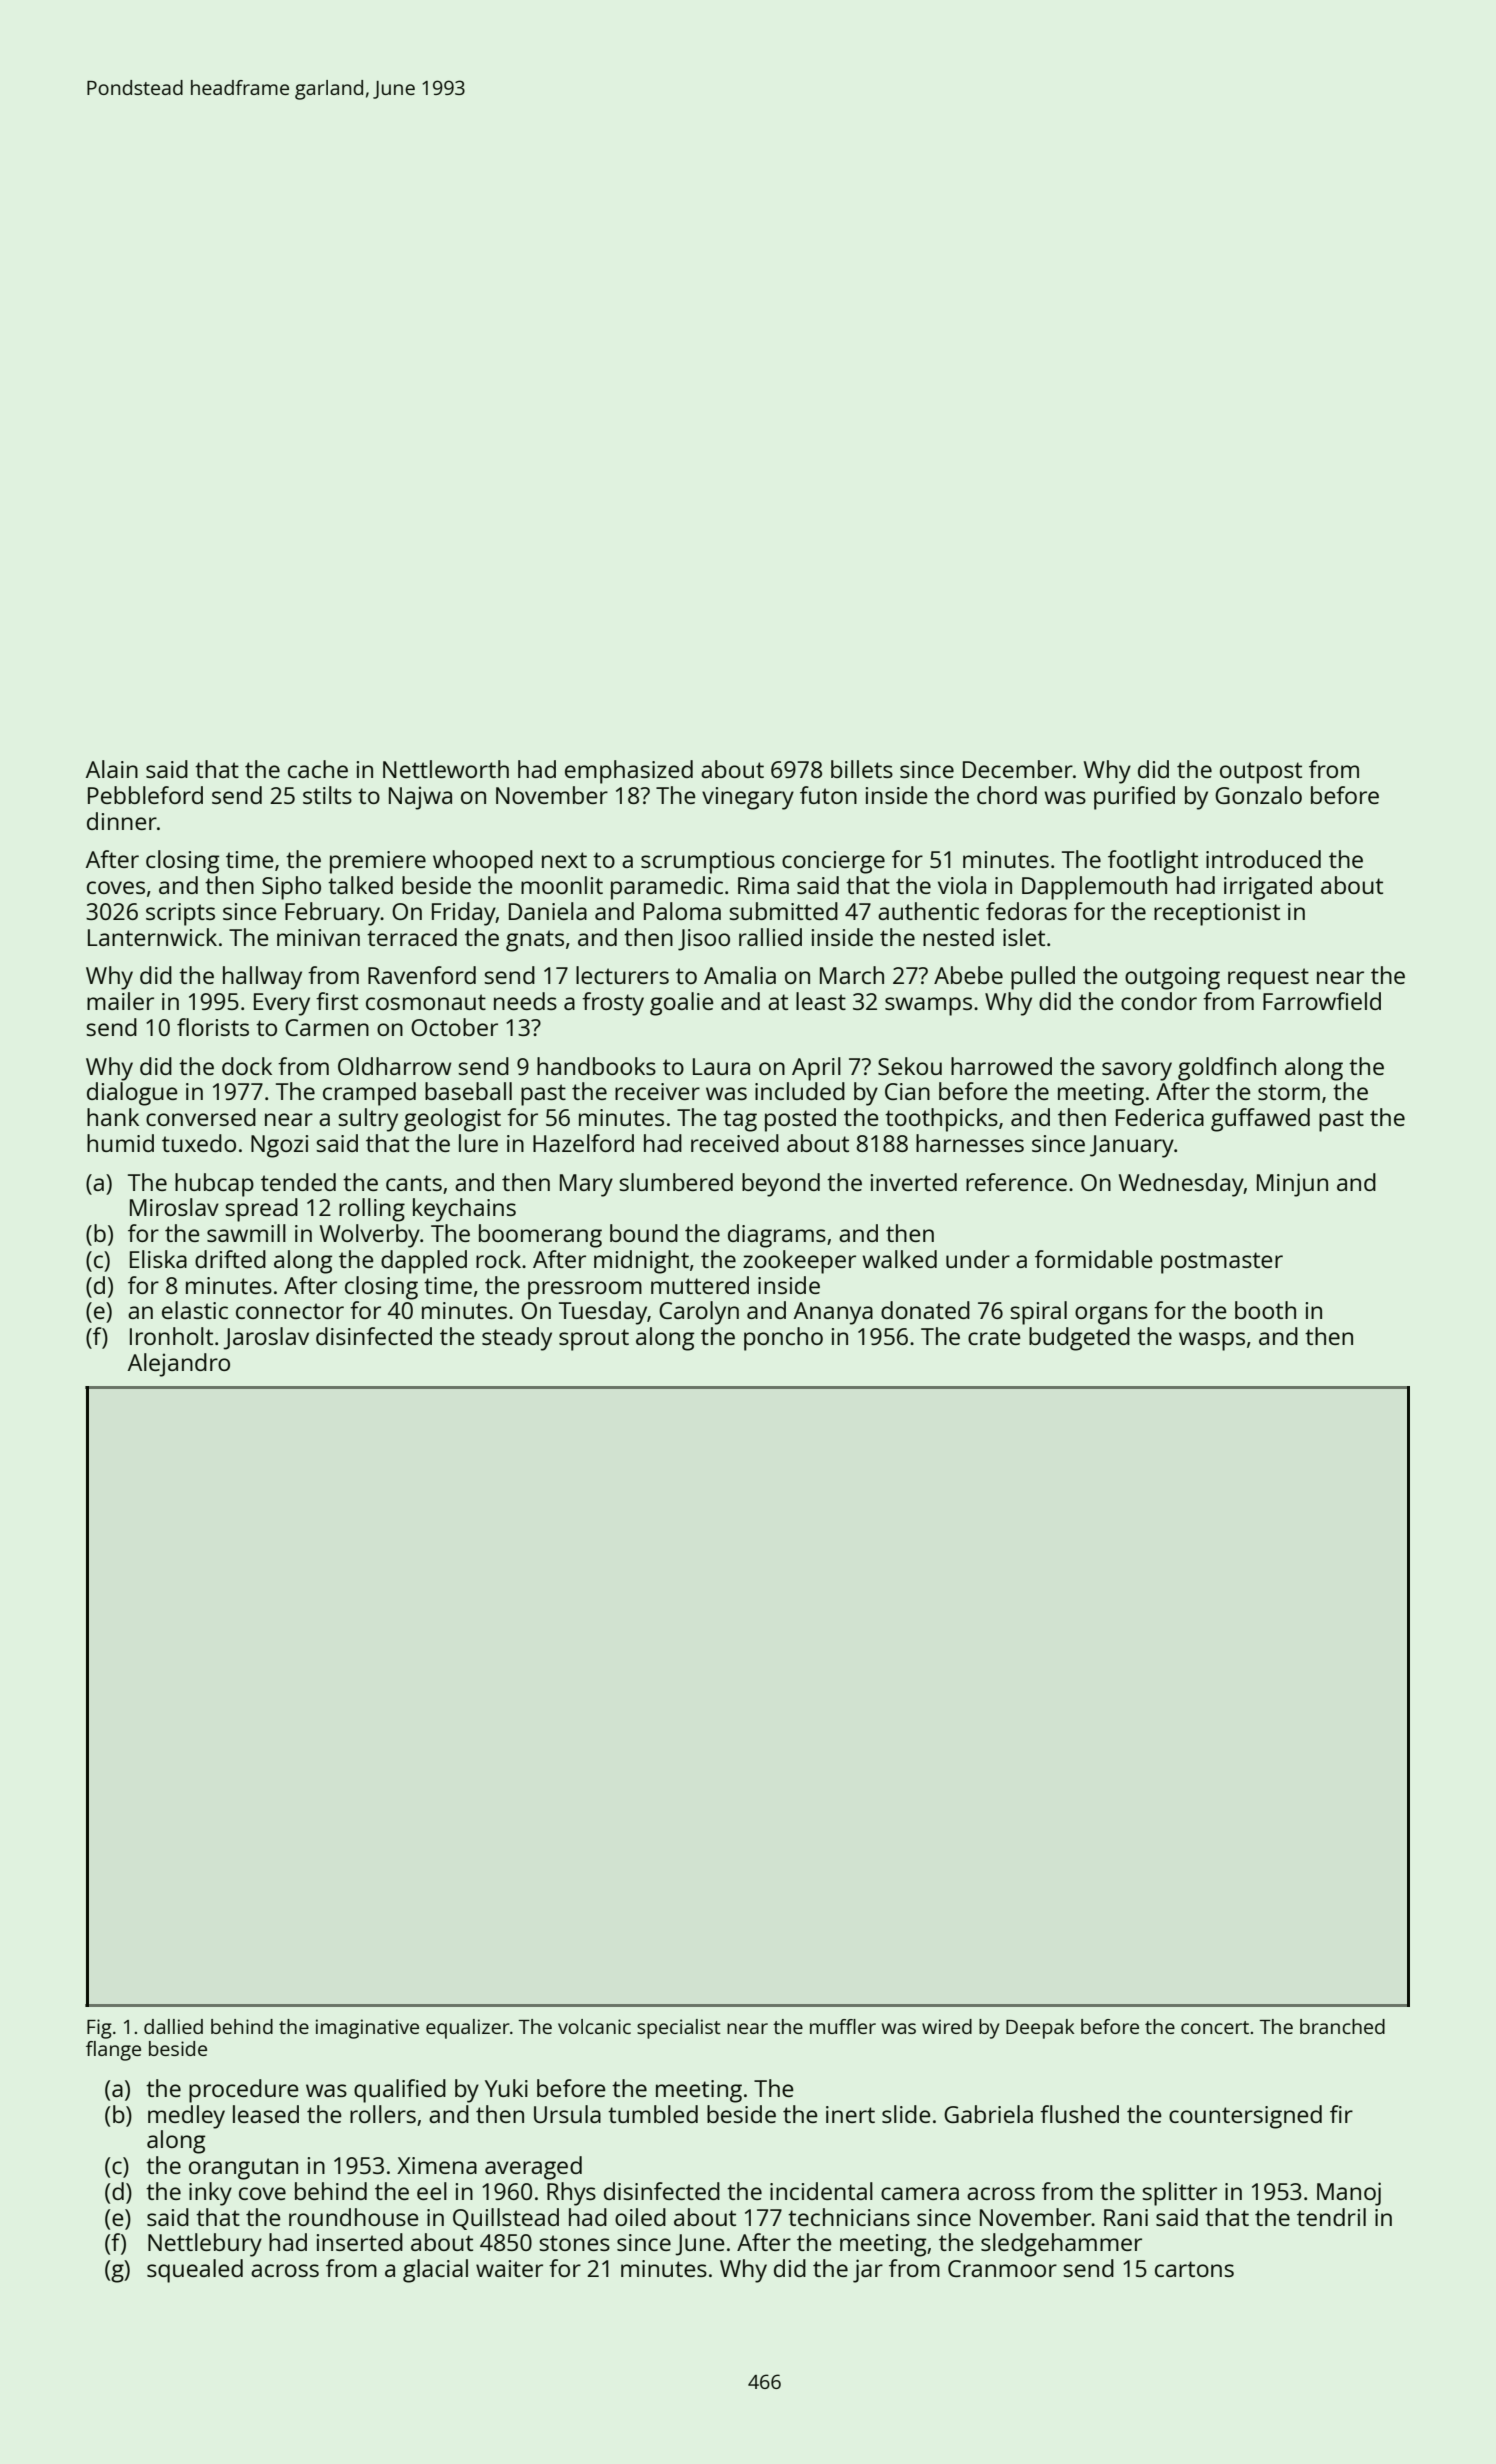  Describe the element at coordinates (152, 937) in the document. I see `Lanternwick` at that location.
